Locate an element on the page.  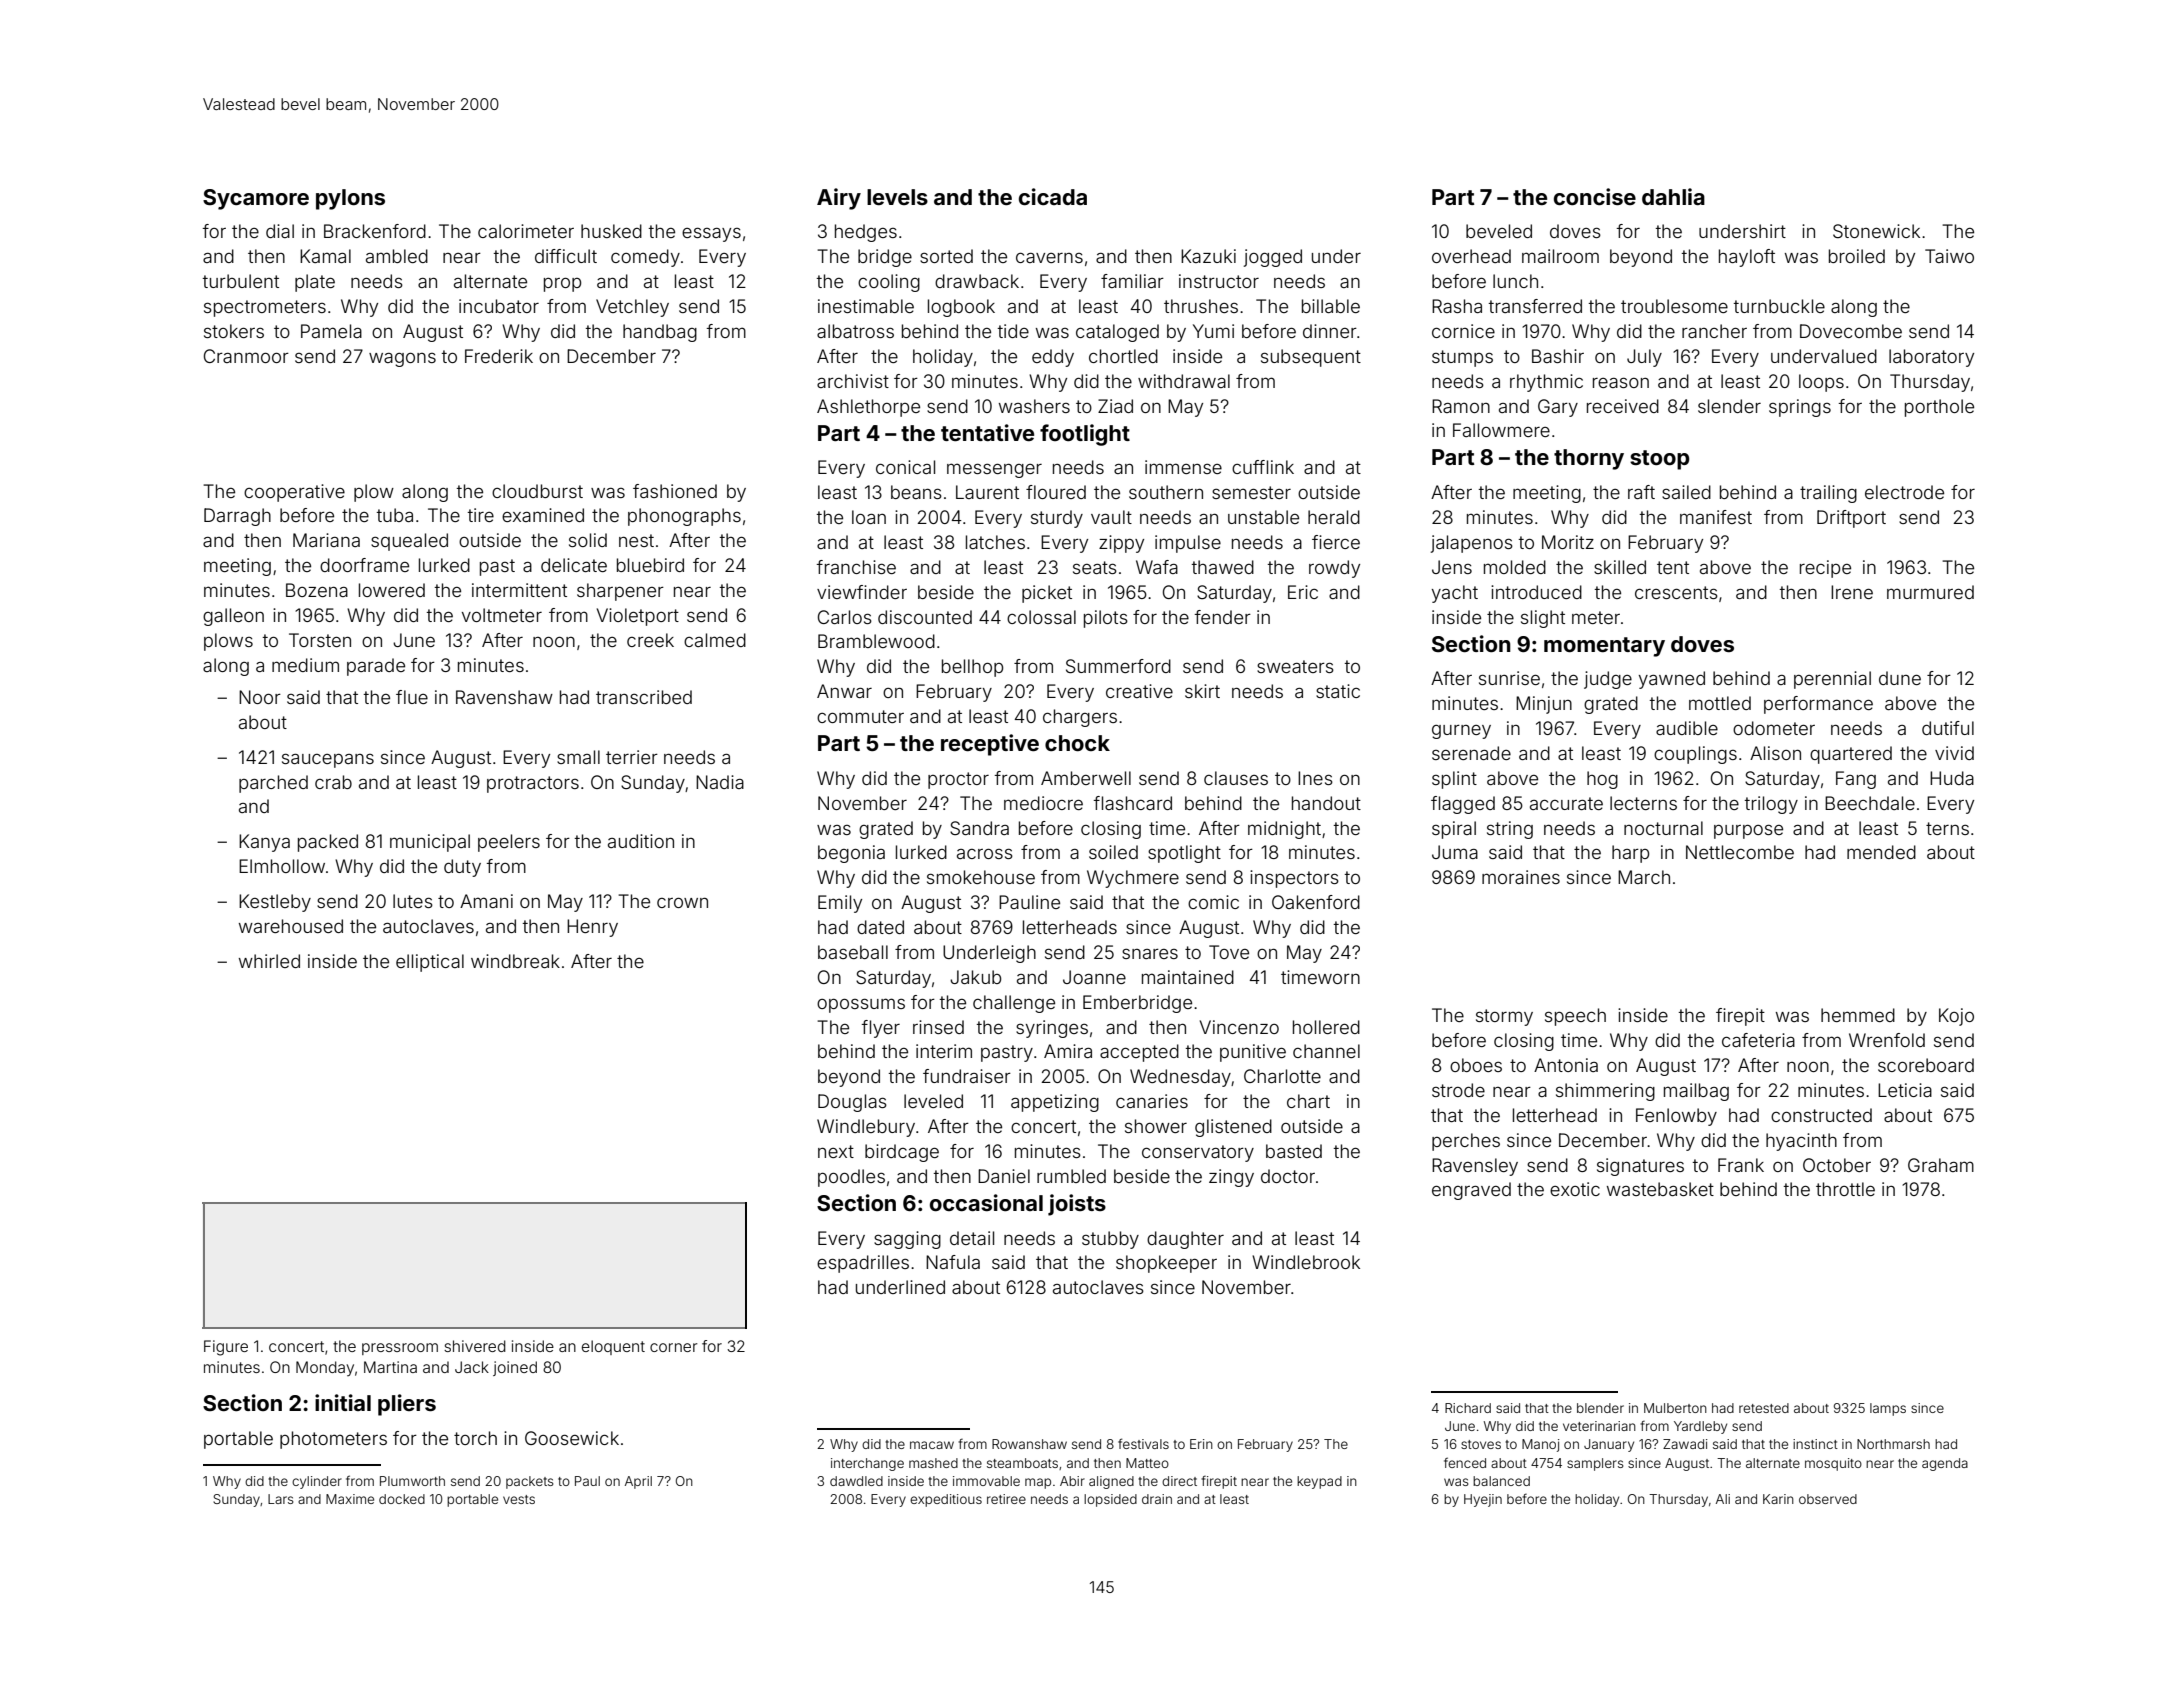
vests is located at coordinates (519, 1499).
